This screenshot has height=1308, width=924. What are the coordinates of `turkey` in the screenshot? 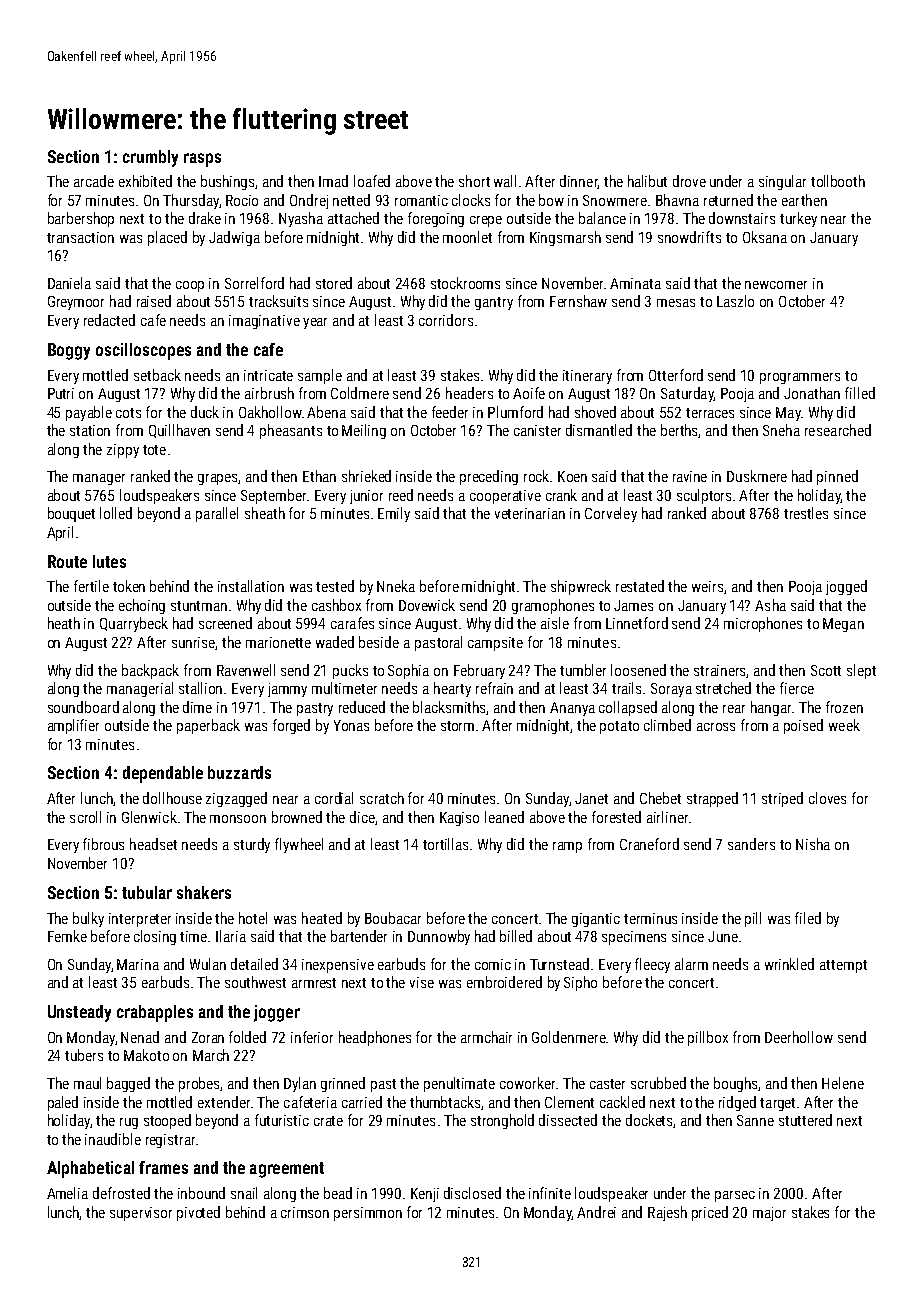 It's located at (798, 219).
